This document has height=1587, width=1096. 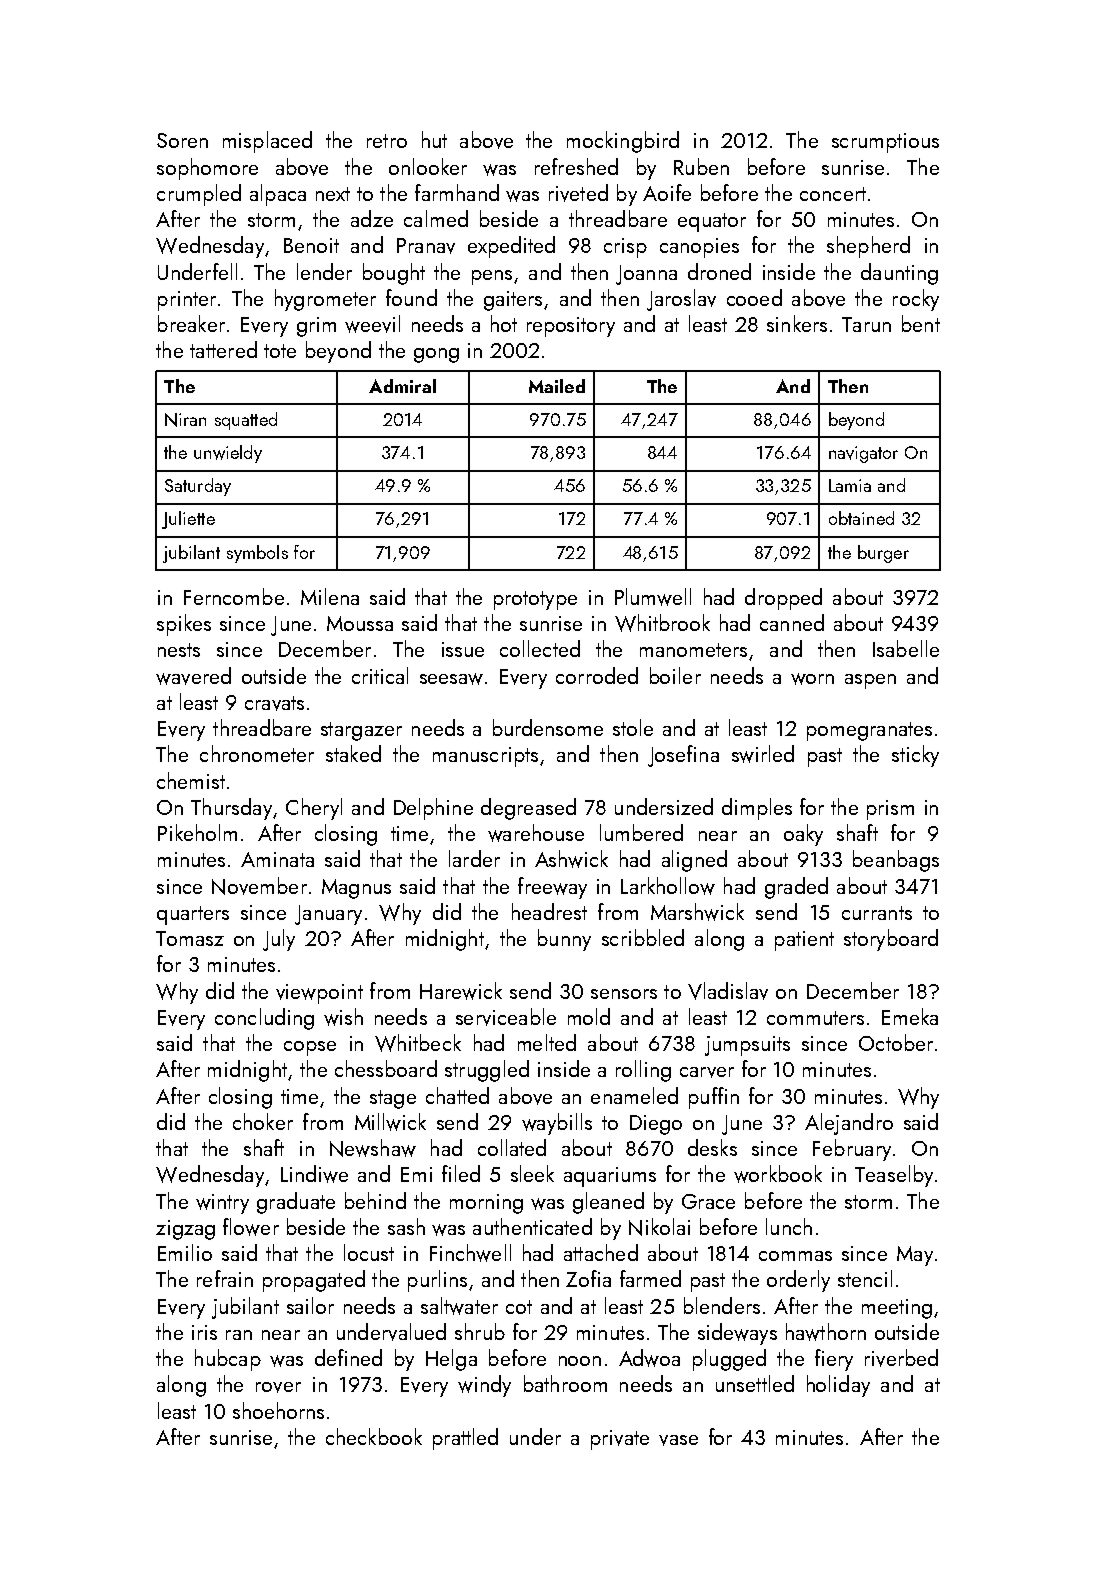 What do you see at coordinates (662, 623) in the document?
I see `Whitbrook` at bounding box center [662, 623].
